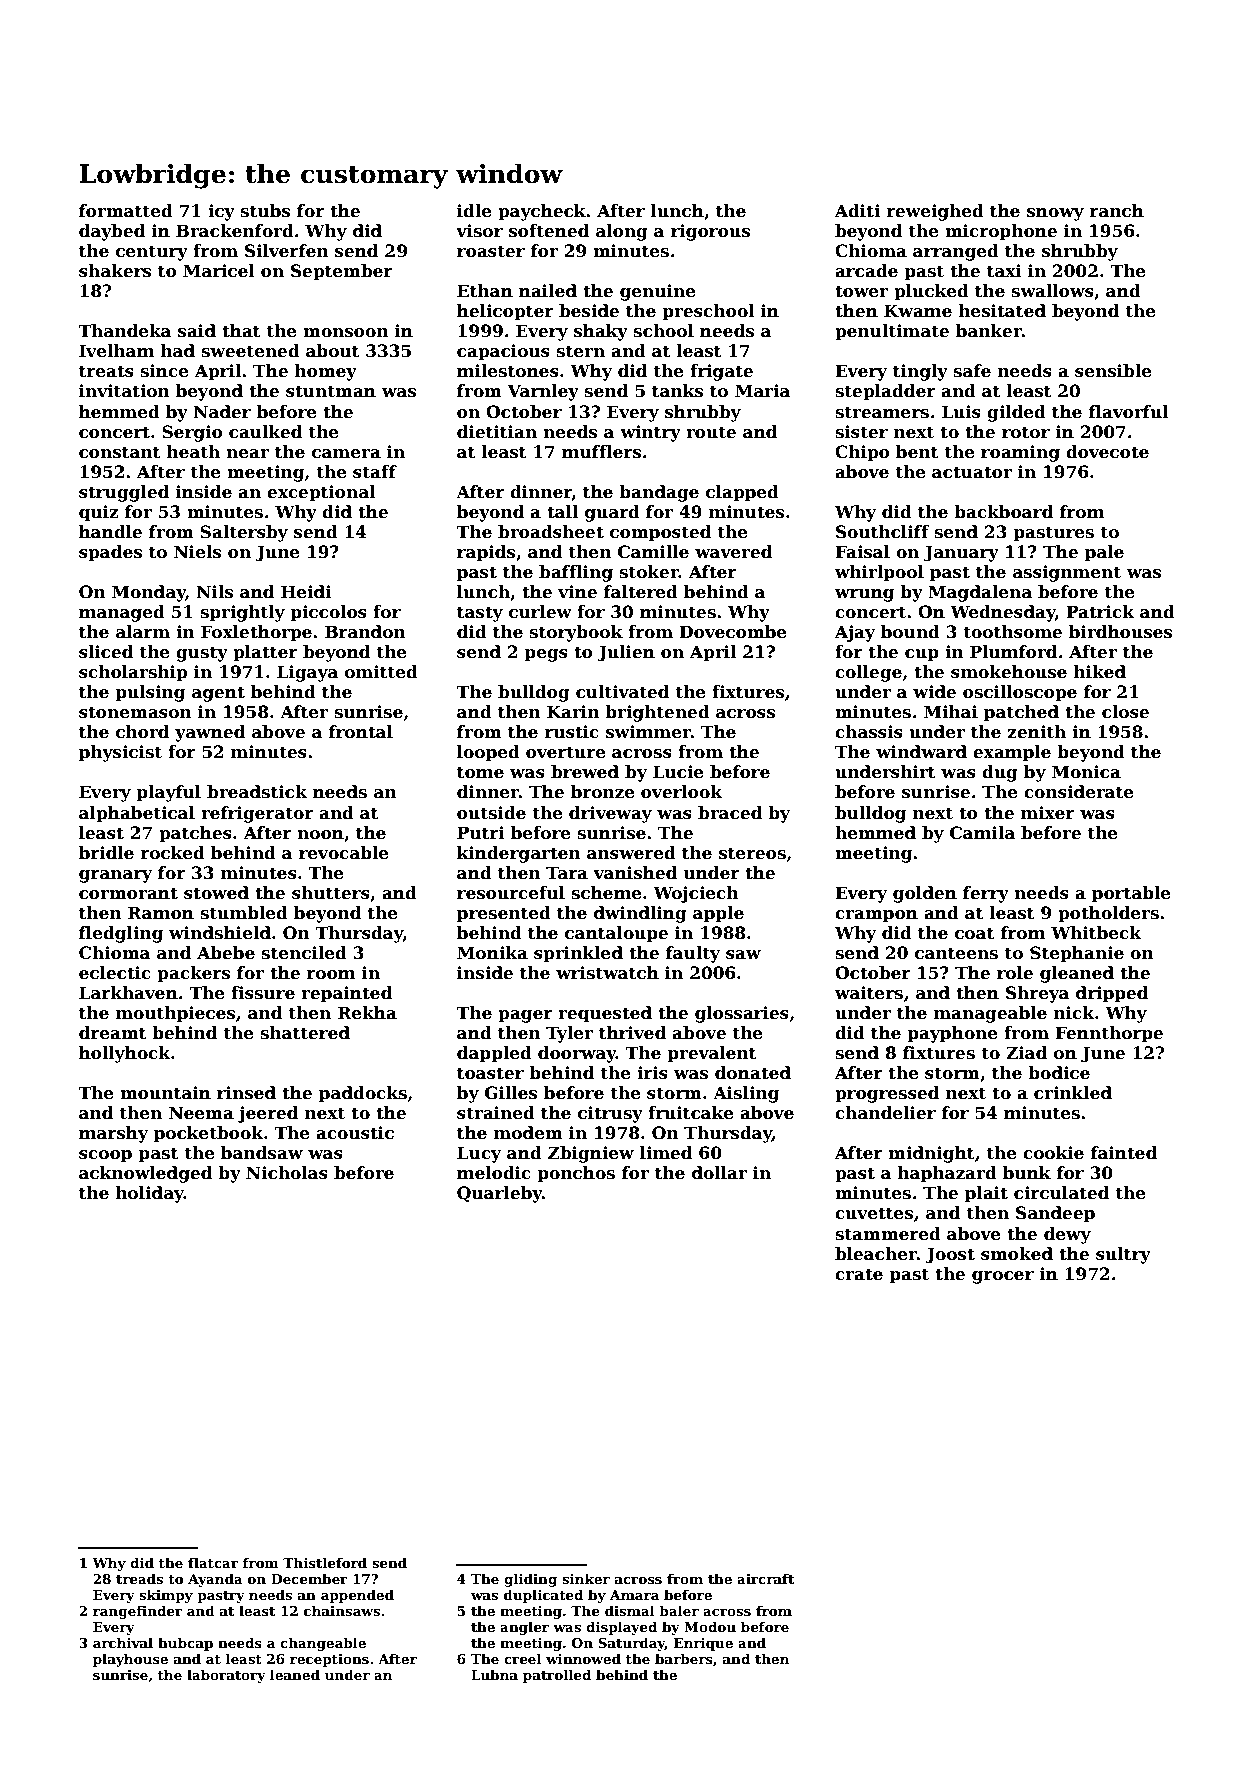  Describe the element at coordinates (126, 211) in the screenshot. I see `formatted` at that location.
